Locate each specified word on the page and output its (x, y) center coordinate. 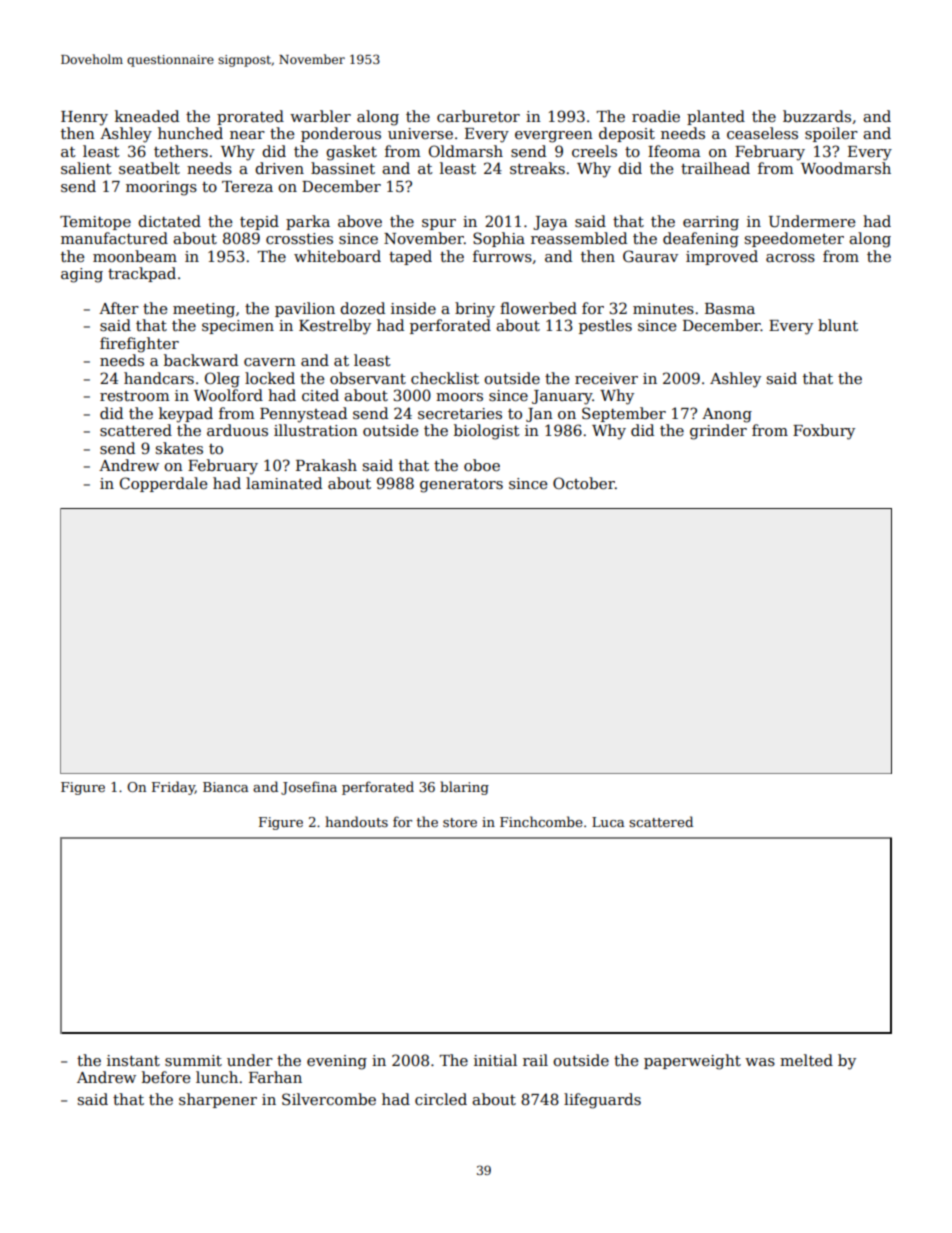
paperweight (692, 1062)
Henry (84, 118)
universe (420, 133)
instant (133, 1060)
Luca (608, 822)
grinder (718, 432)
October (584, 483)
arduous (237, 430)
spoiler (831, 134)
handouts (356, 821)
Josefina (309, 788)
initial (495, 1060)
